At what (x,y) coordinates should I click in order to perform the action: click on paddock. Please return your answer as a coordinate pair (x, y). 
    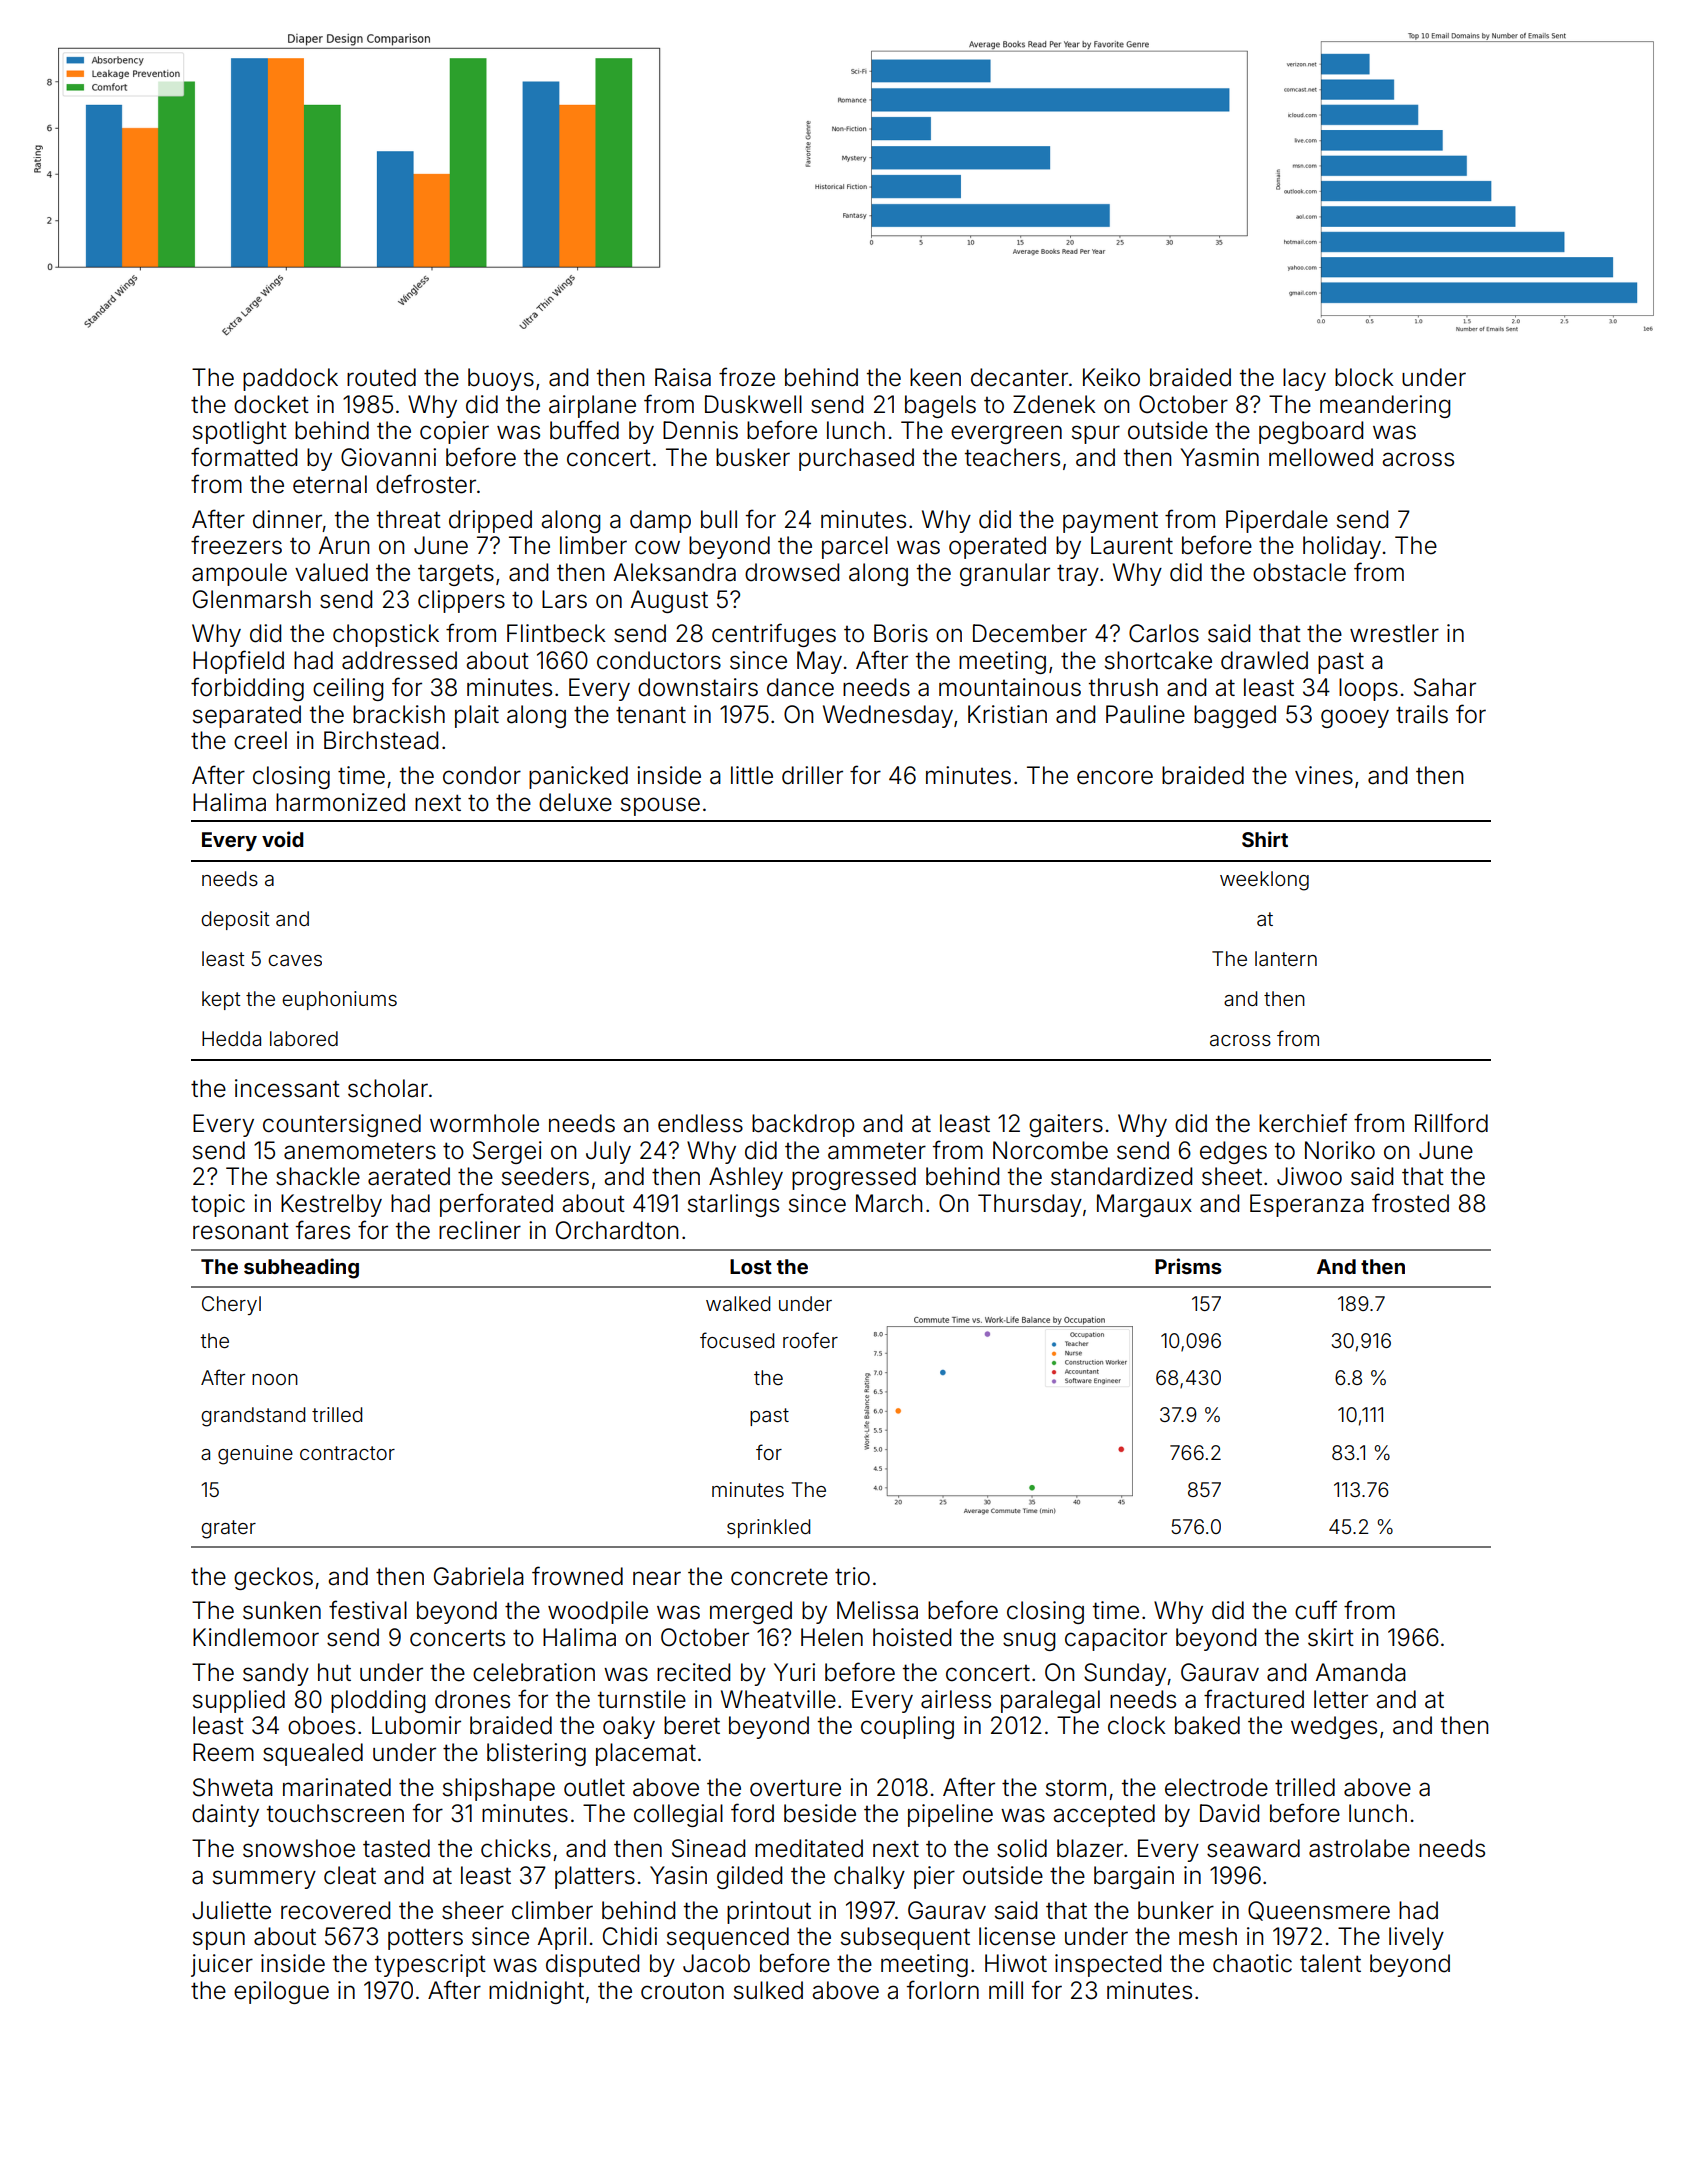
    Looking at the image, I should click on (290, 379).
